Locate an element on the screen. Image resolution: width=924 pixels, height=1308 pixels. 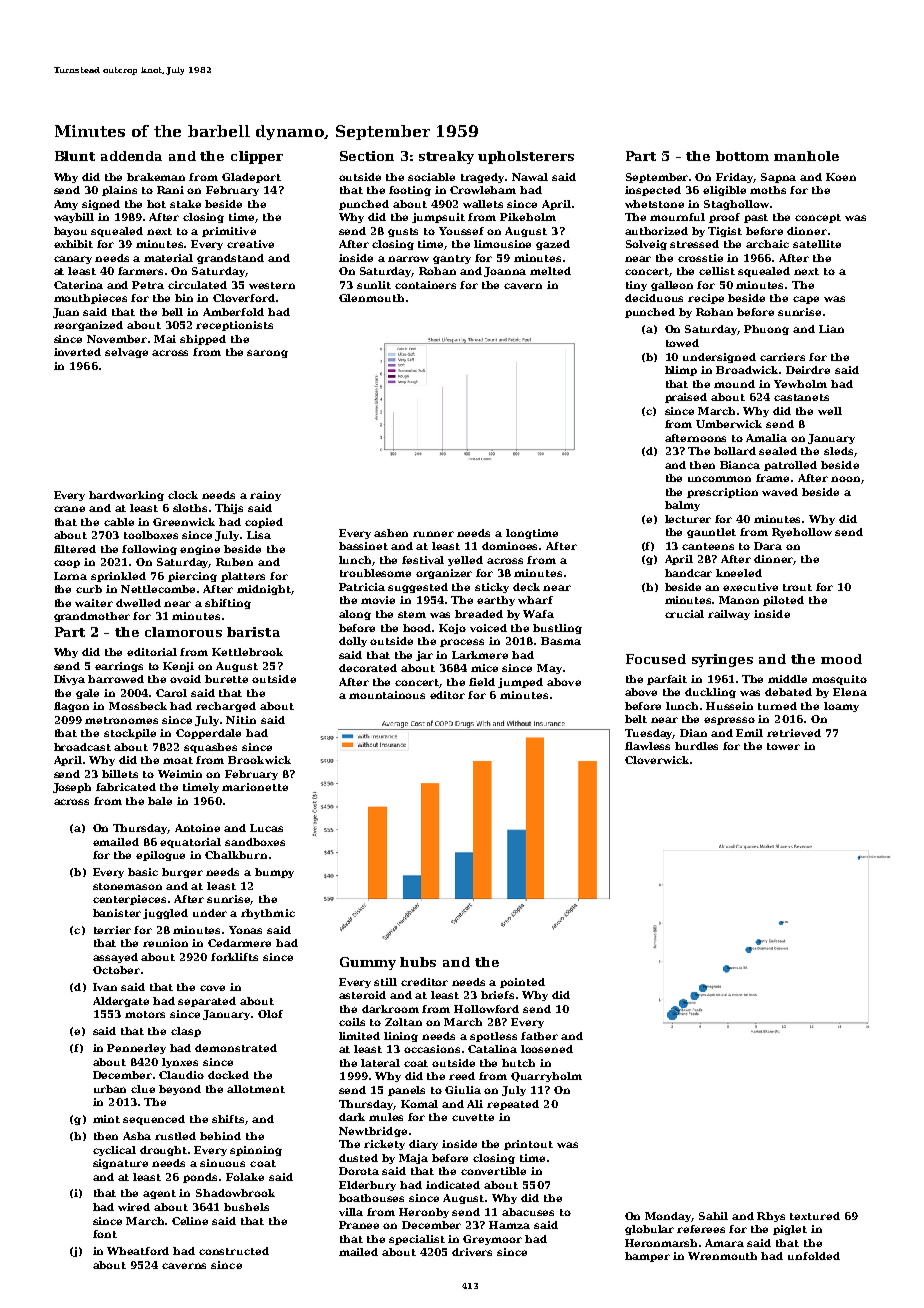
Giulia is located at coordinates (463, 1090).
